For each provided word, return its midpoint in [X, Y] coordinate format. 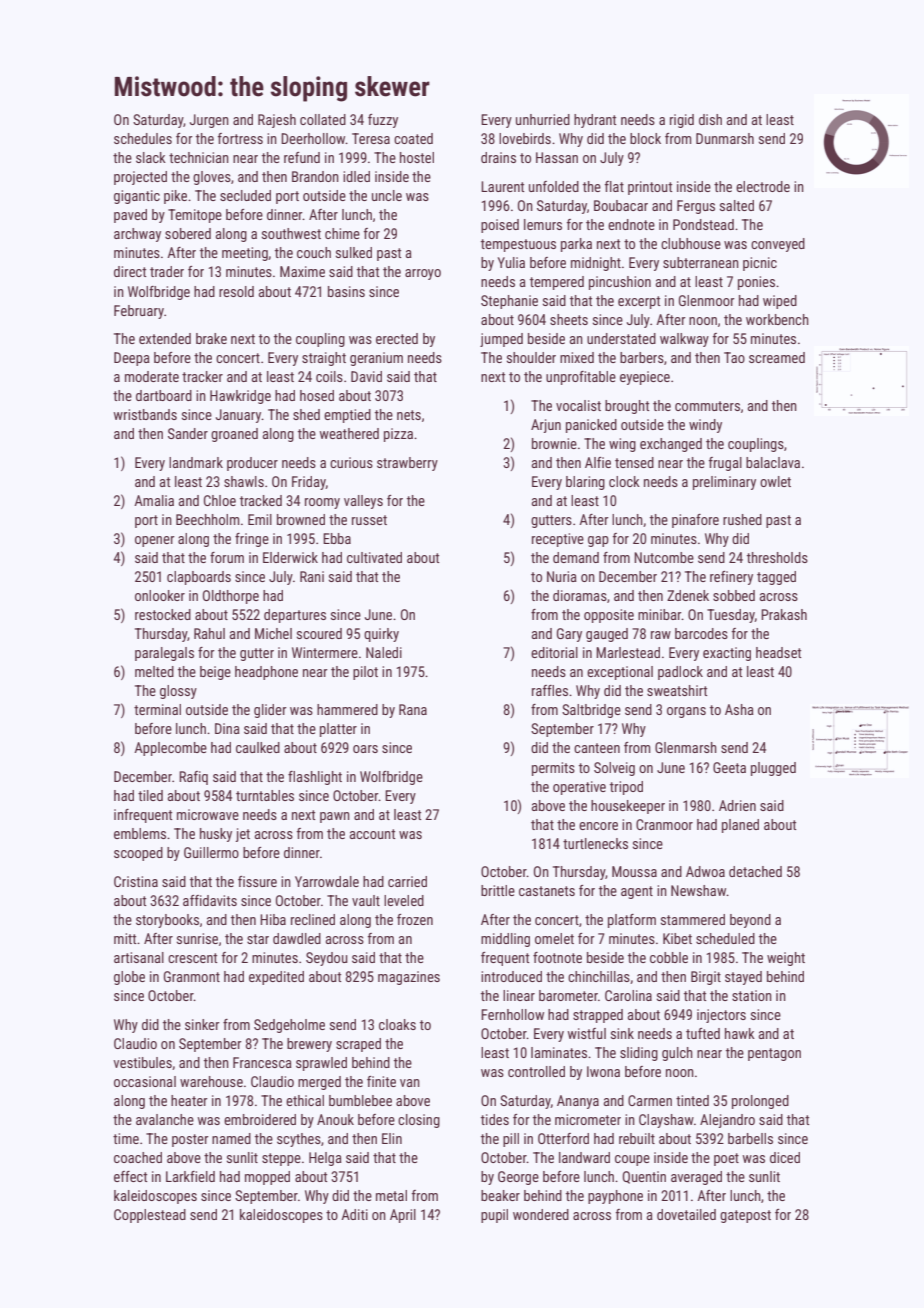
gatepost [745, 1216]
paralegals [164, 654]
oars [365, 749]
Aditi [354, 1214]
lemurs [543, 224]
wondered [541, 1214]
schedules [143, 138]
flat [614, 186]
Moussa [634, 871]
